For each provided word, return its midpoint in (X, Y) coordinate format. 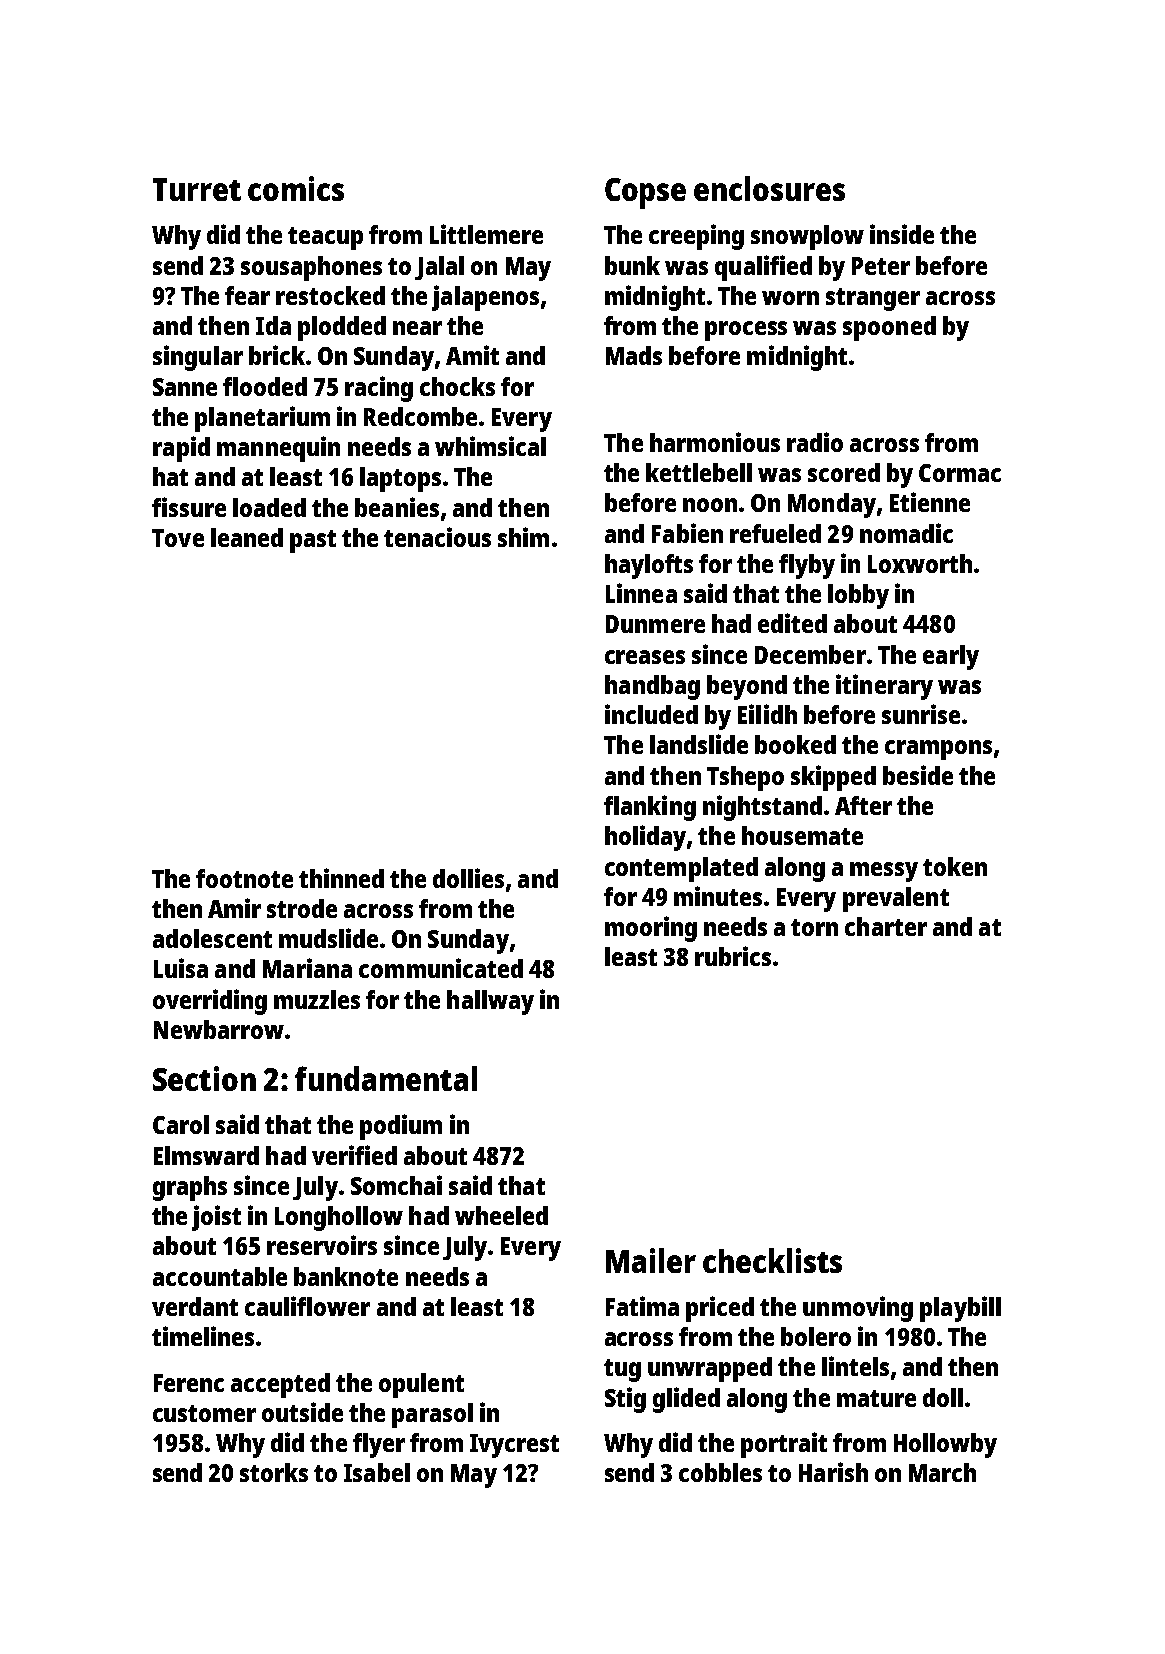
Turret (197, 189)
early (951, 657)
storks (274, 1472)
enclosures (769, 188)
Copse (645, 193)
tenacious (437, 537)
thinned (341, 878)
